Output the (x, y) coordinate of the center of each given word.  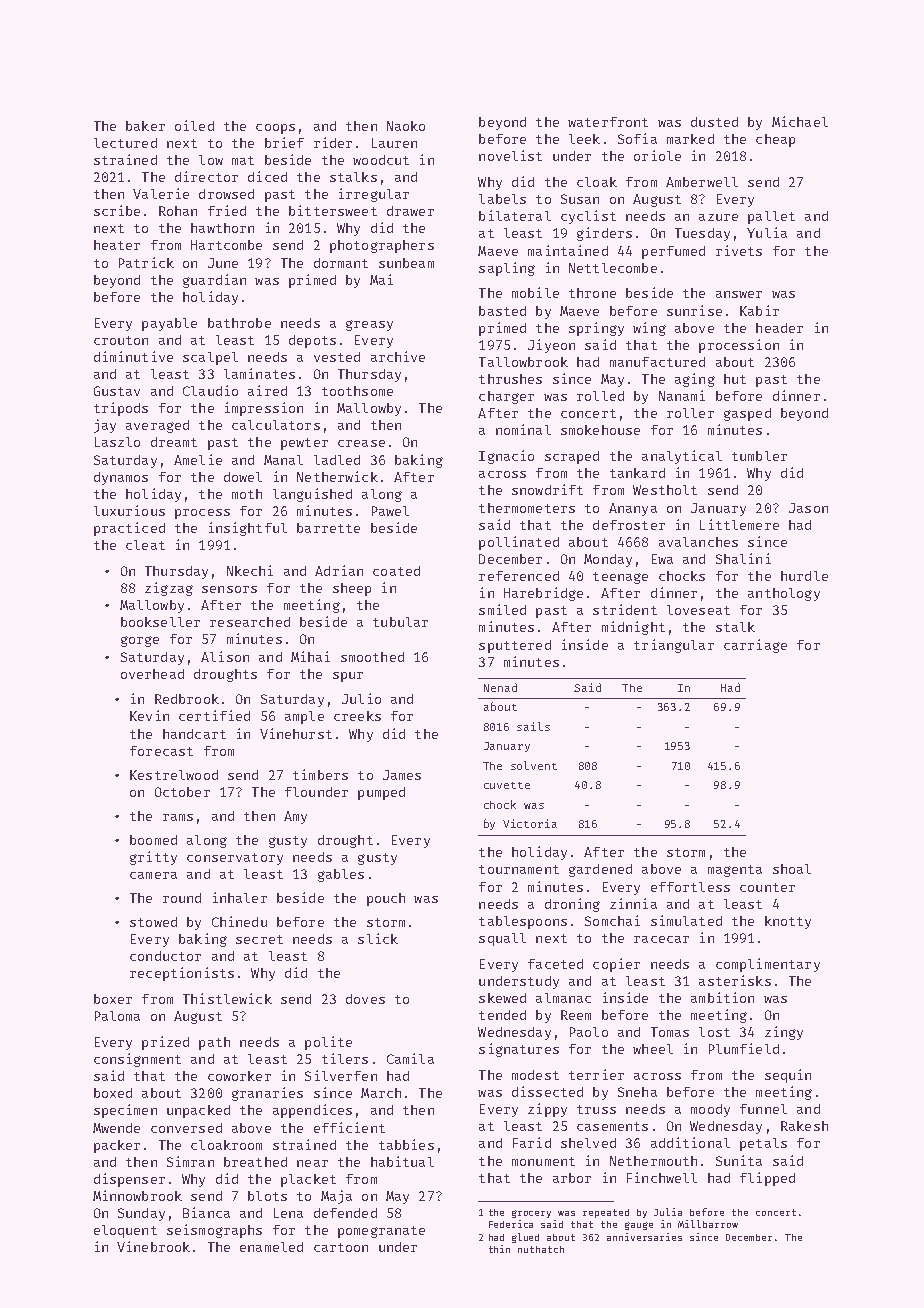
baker (145, 126)
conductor (165, 956)
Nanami (682, 395)
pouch (386, 899)
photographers (382, 246)
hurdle (804, 576)
